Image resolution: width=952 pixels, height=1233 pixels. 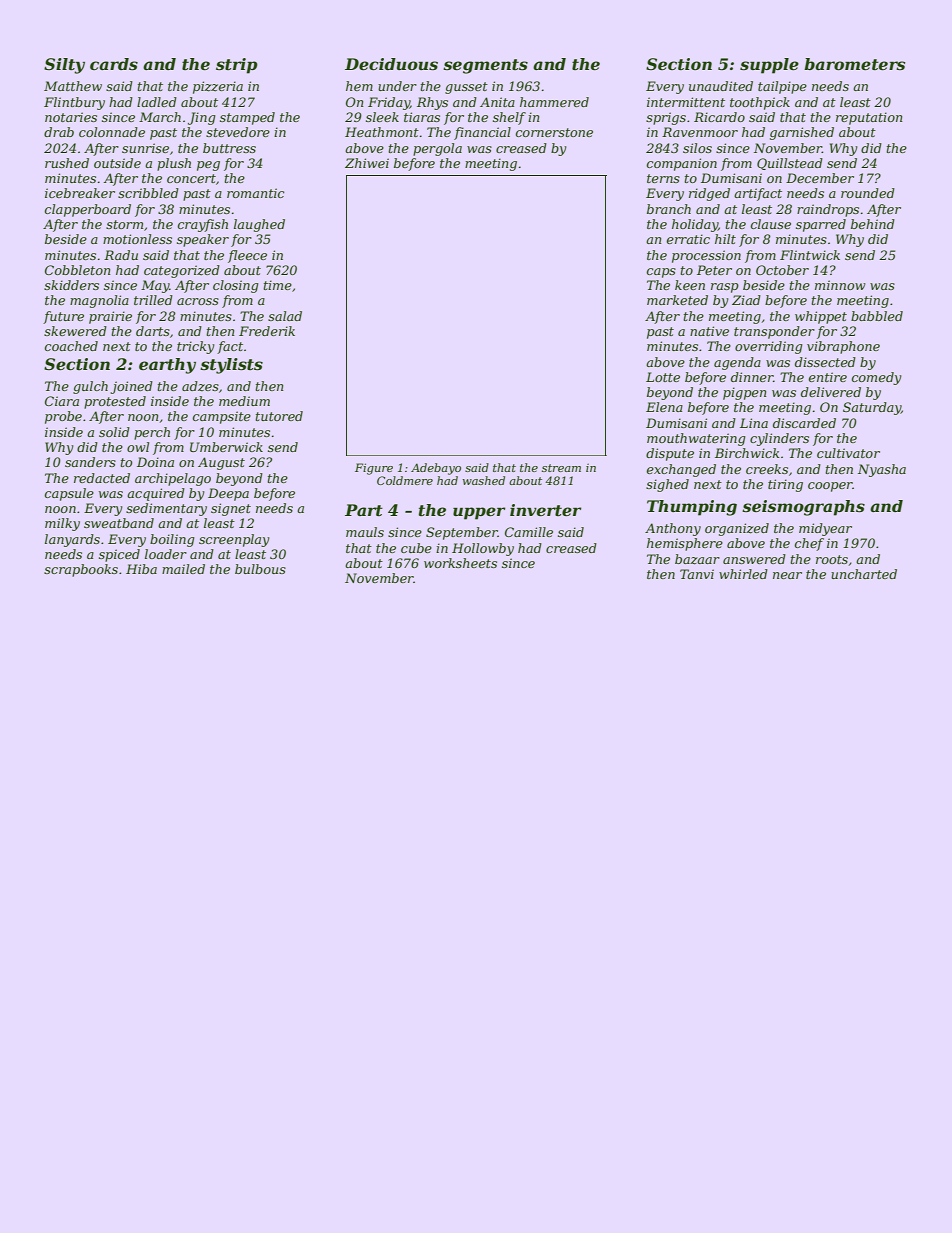 I want to click on garnished, so click(x=802, y=133).
